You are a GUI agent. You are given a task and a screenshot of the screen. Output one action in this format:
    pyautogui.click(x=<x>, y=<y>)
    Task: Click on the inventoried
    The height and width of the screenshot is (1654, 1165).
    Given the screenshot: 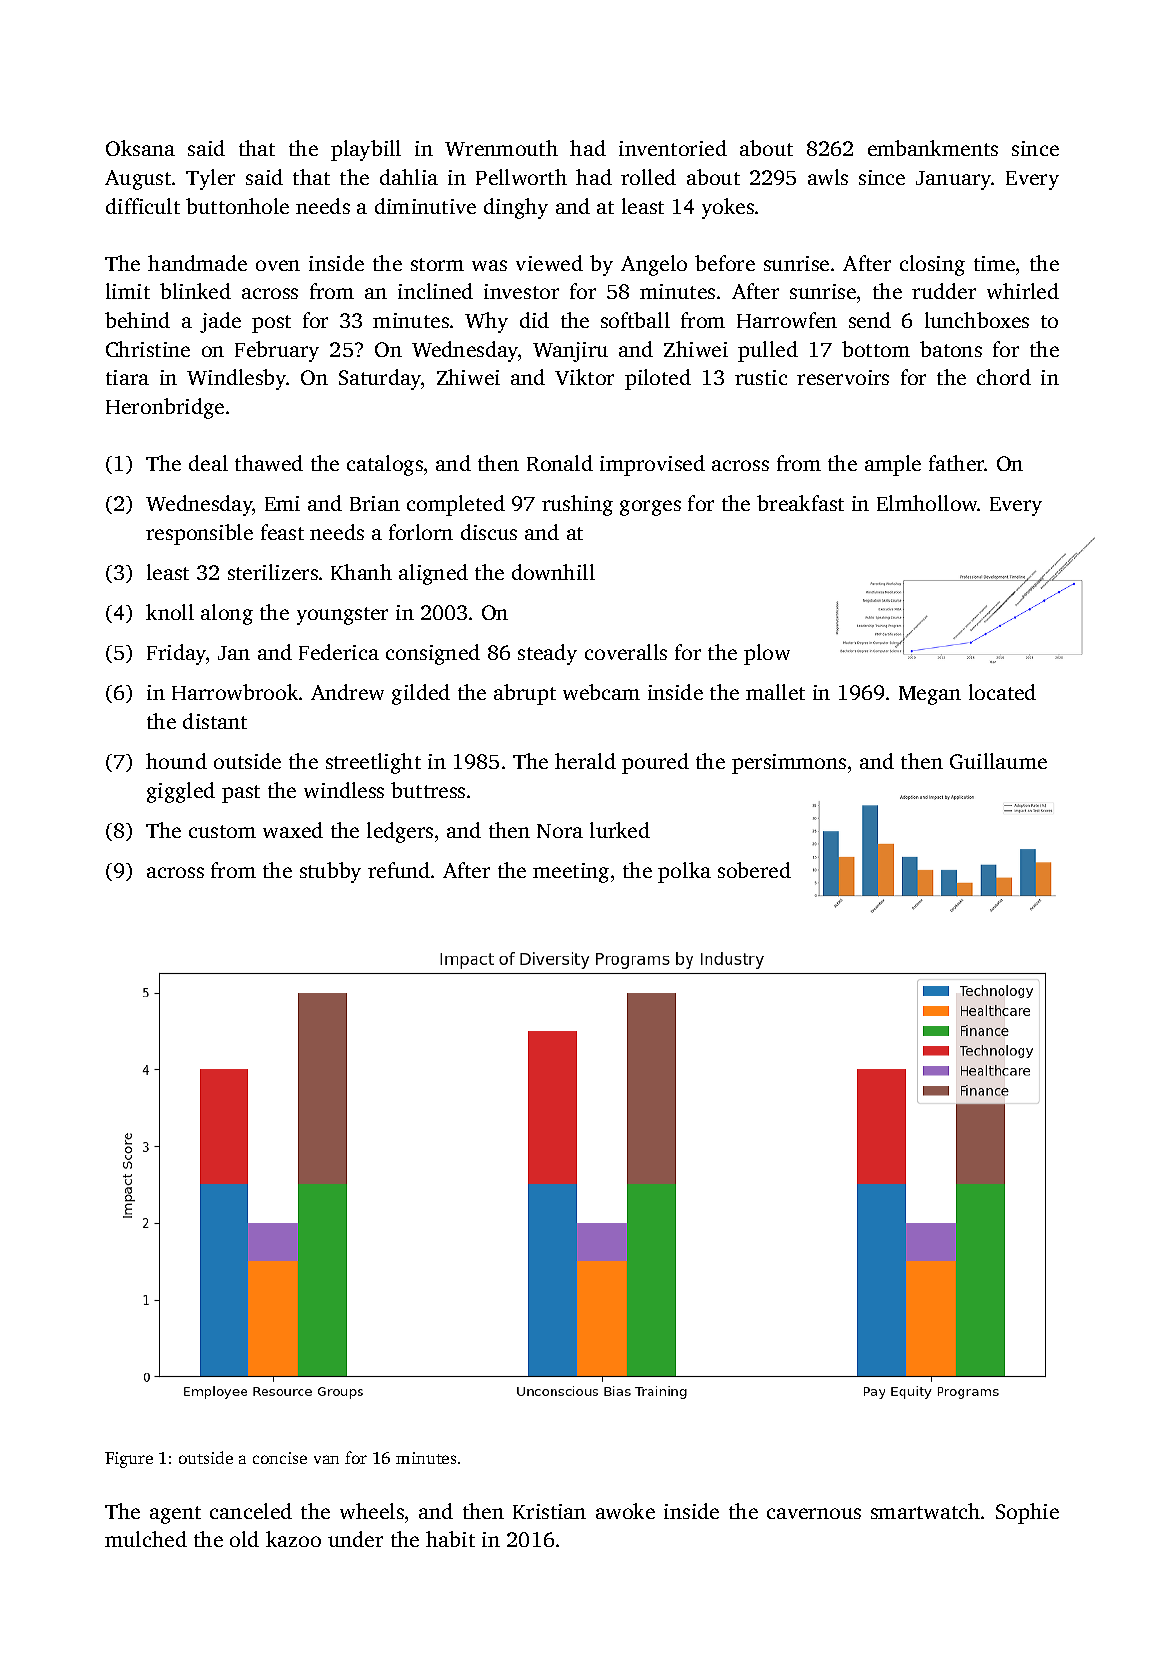 What is the action you would take?
    pyautogui.click(x=673, y=148)
